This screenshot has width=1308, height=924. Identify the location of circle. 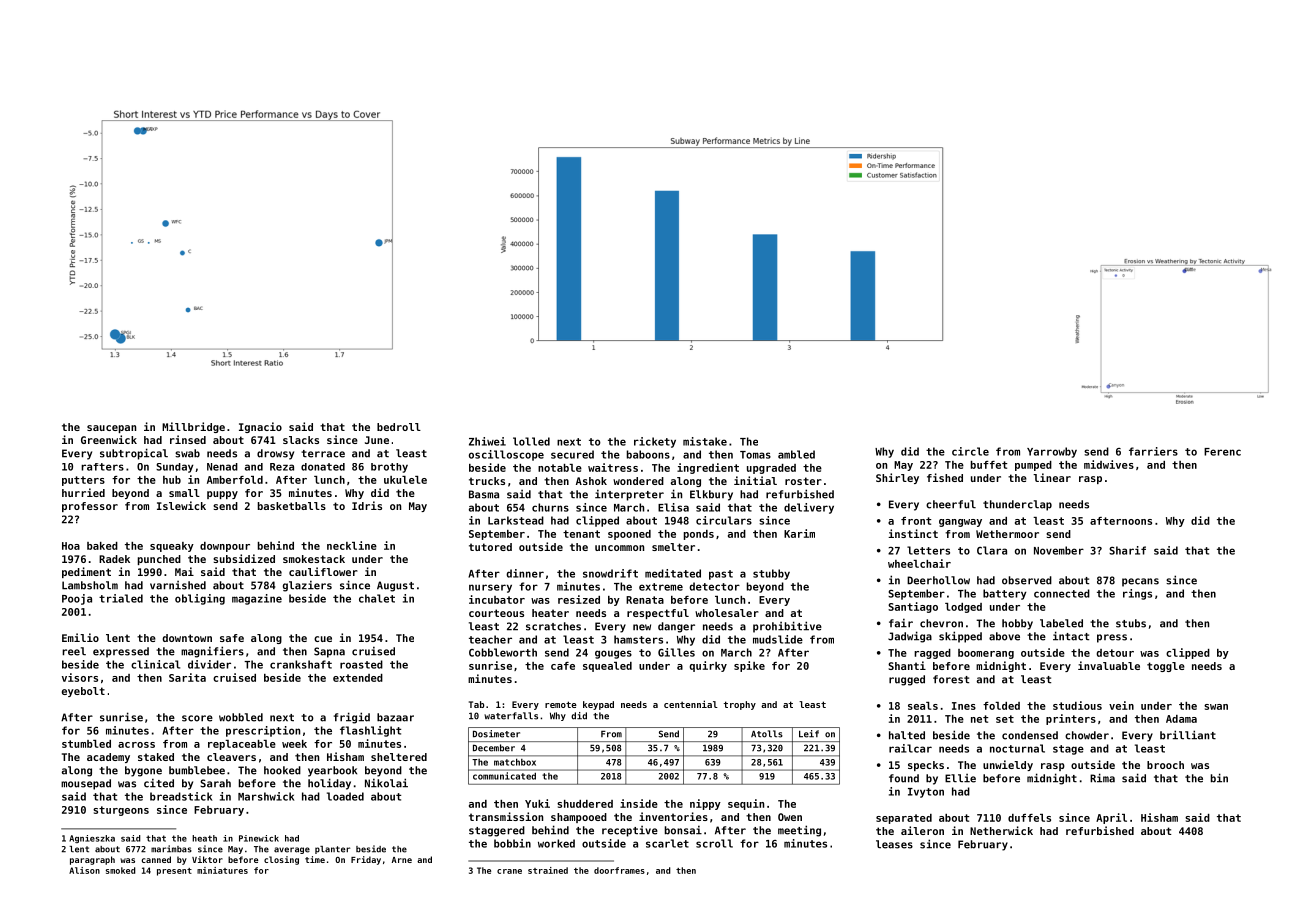
(970, 451).
